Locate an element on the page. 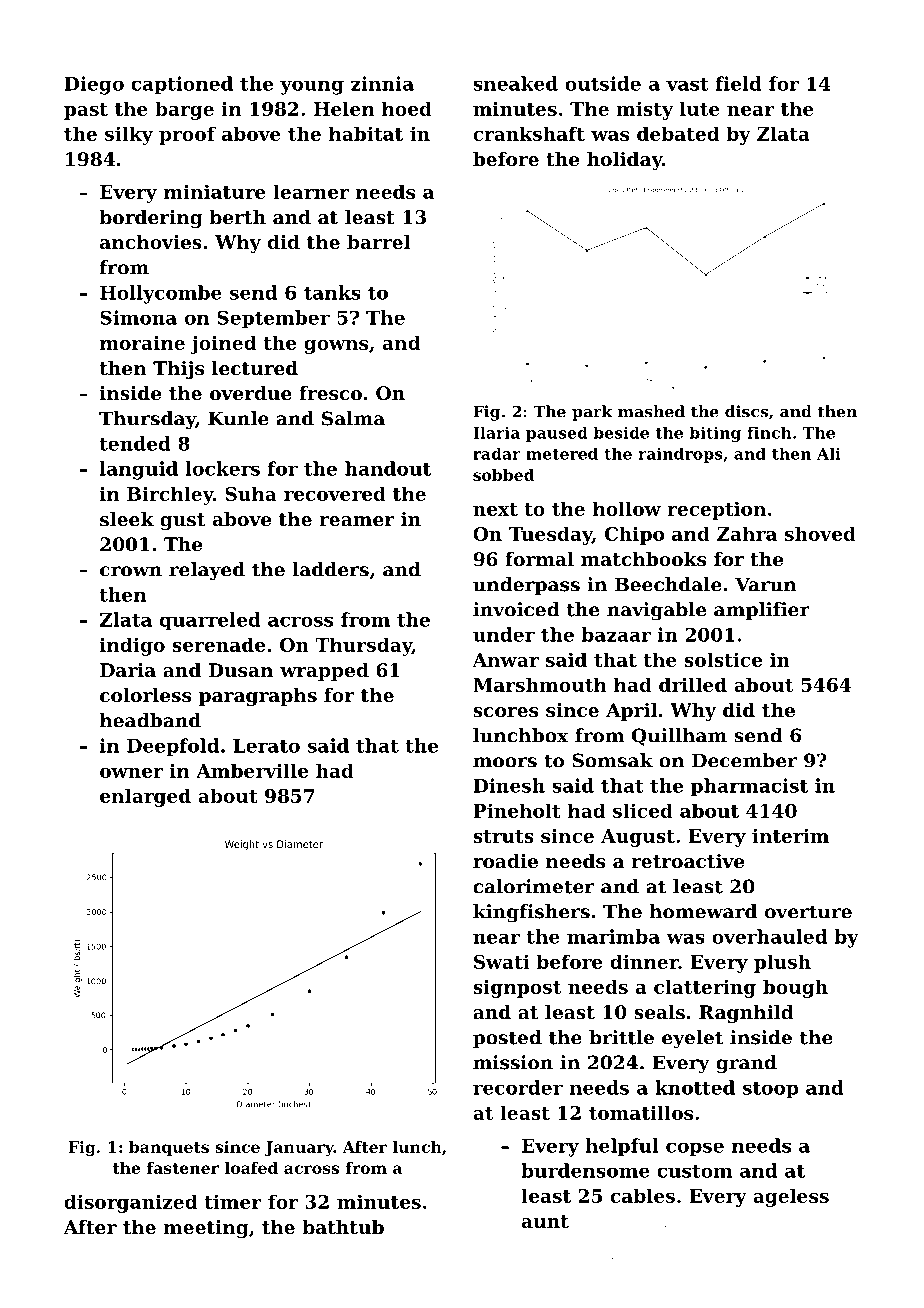  banquets is located at coordinates (169, 1148).
